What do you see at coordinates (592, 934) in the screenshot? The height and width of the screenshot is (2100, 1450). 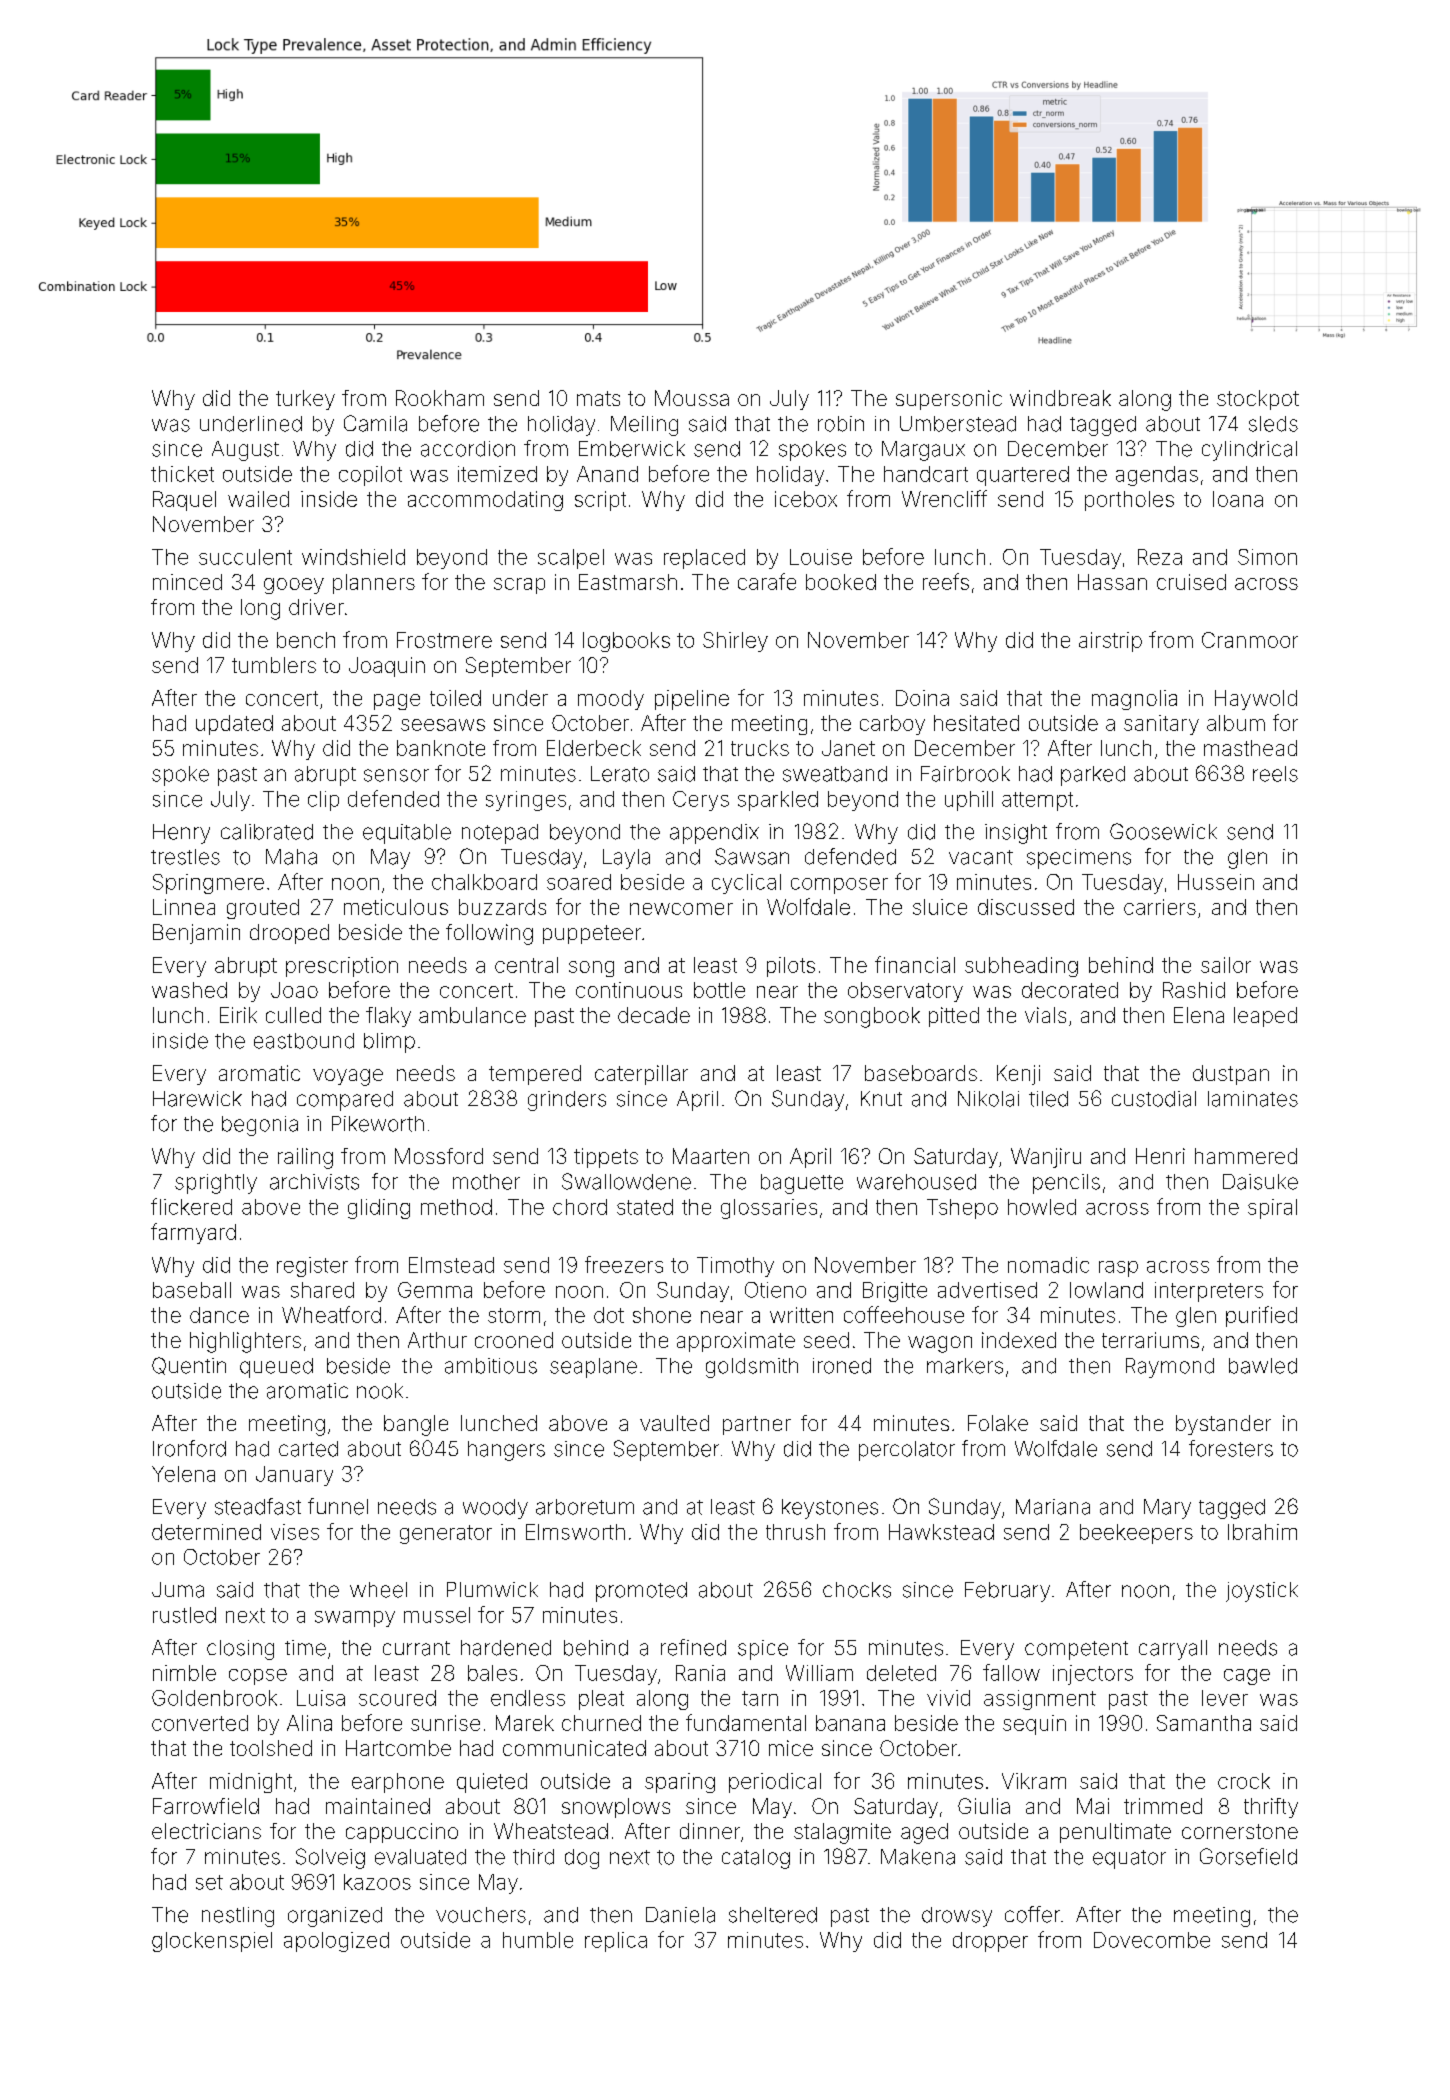 I see `puppeteer` at bounding box center [592, 934].
